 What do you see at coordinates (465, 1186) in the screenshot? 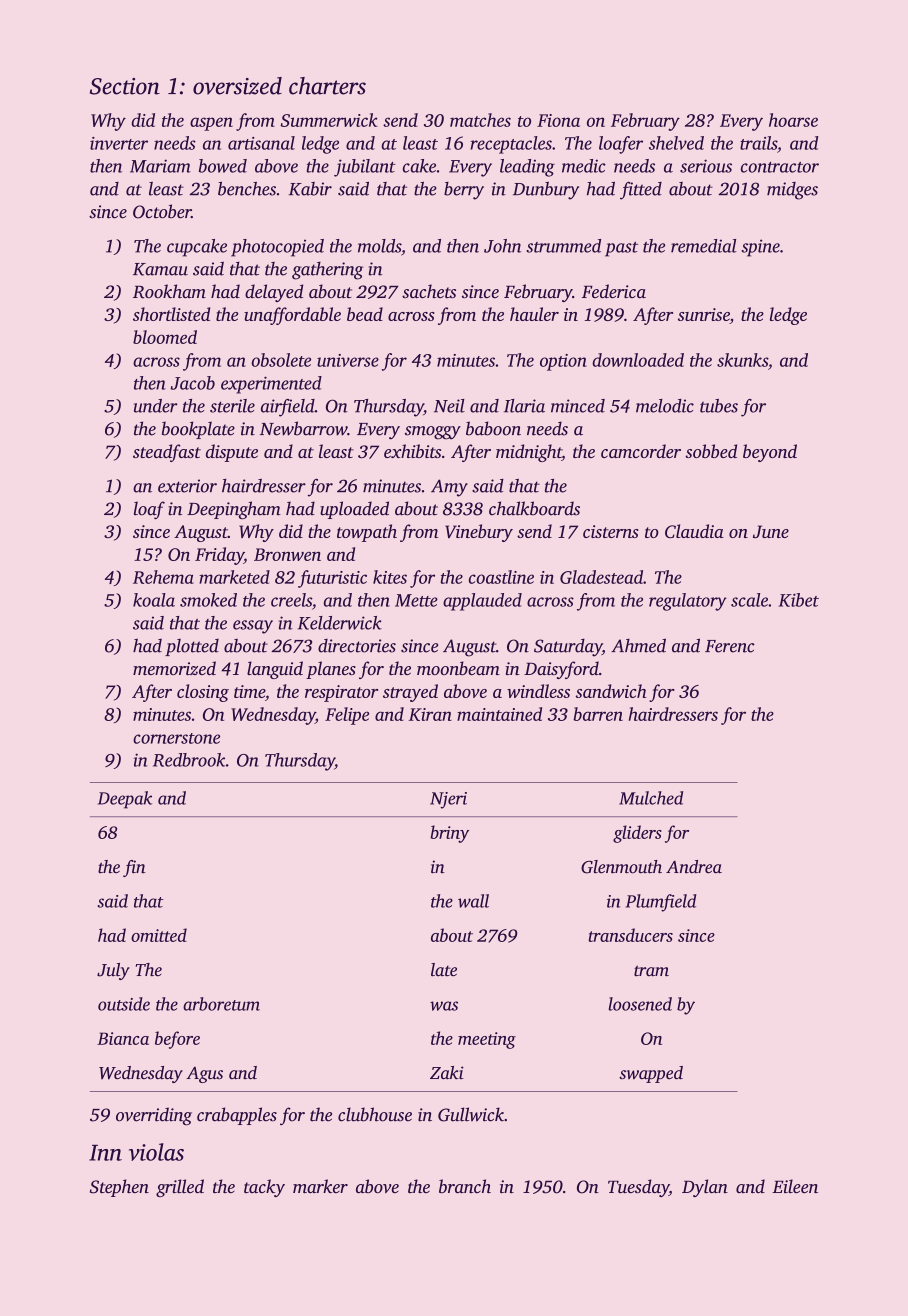
I see `branch` at bounding box center [465, 1186].
